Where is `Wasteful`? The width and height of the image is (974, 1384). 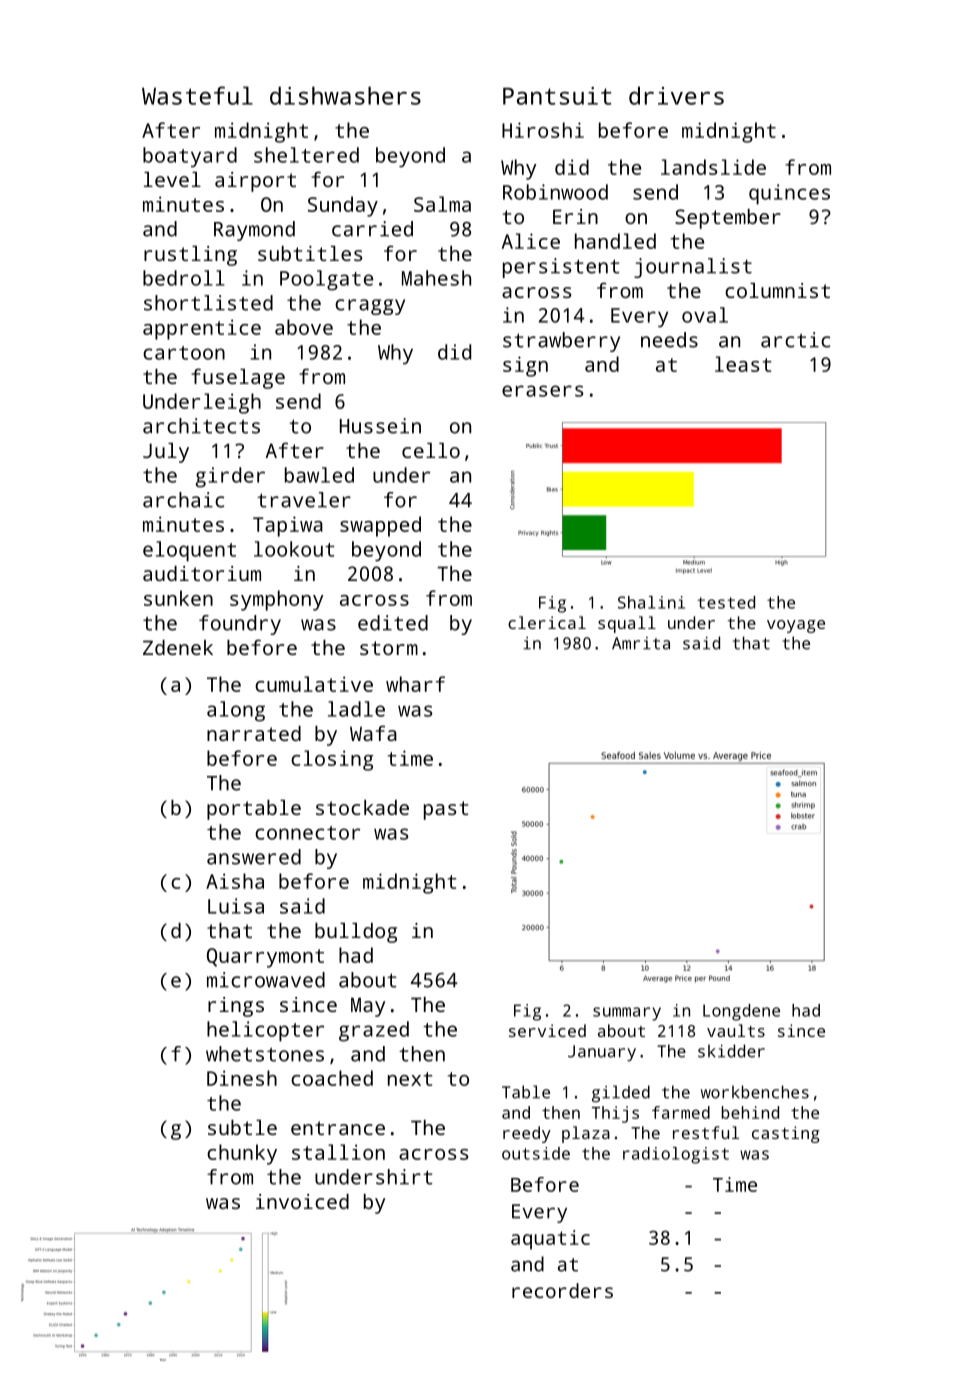
Wasteful is located at coordinates (197, 95).
